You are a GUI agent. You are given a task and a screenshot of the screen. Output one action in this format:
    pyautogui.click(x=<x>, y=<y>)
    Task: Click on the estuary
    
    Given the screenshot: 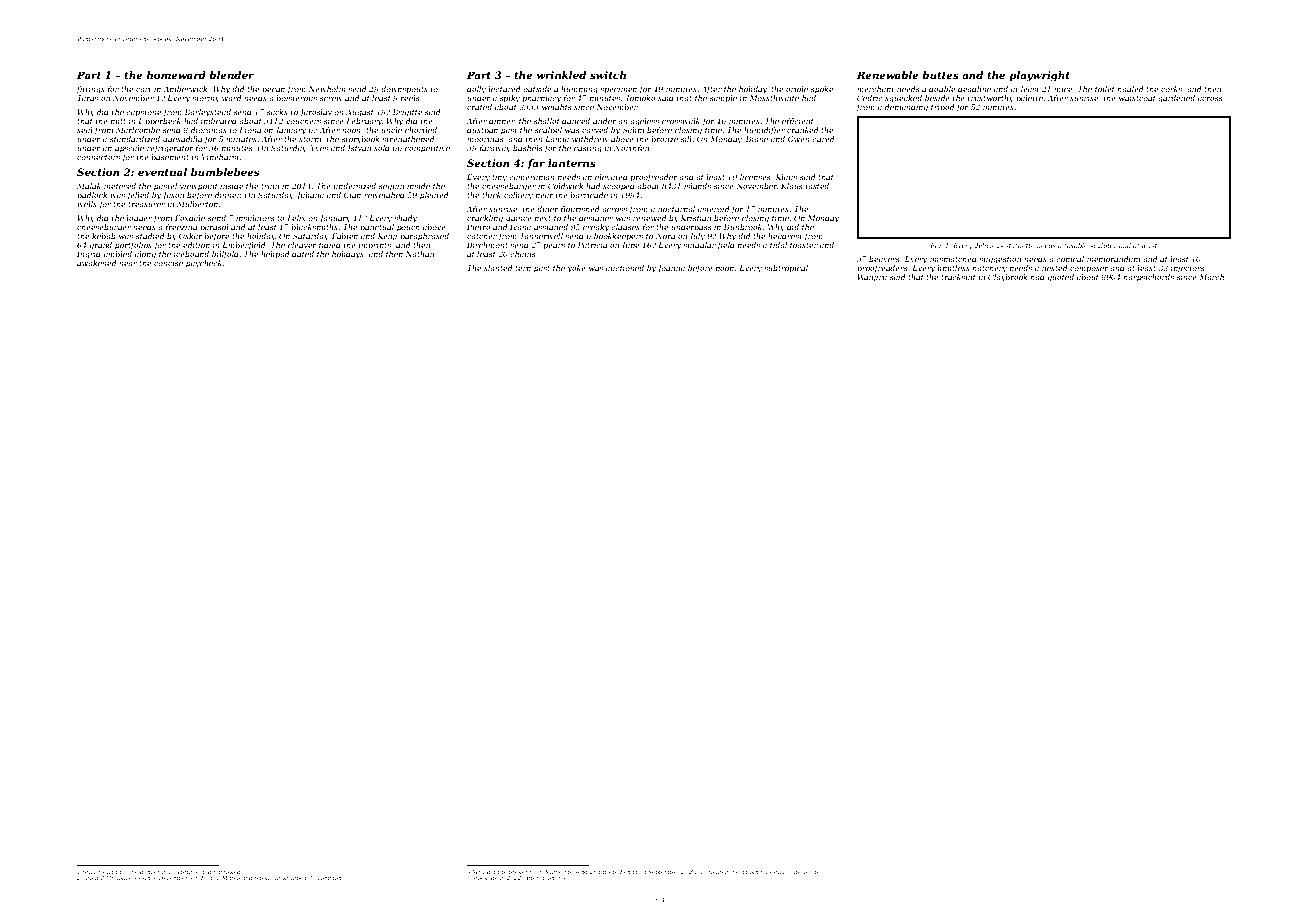 What is the action you would take?
    pyautogui.click(x=780, y=872)
